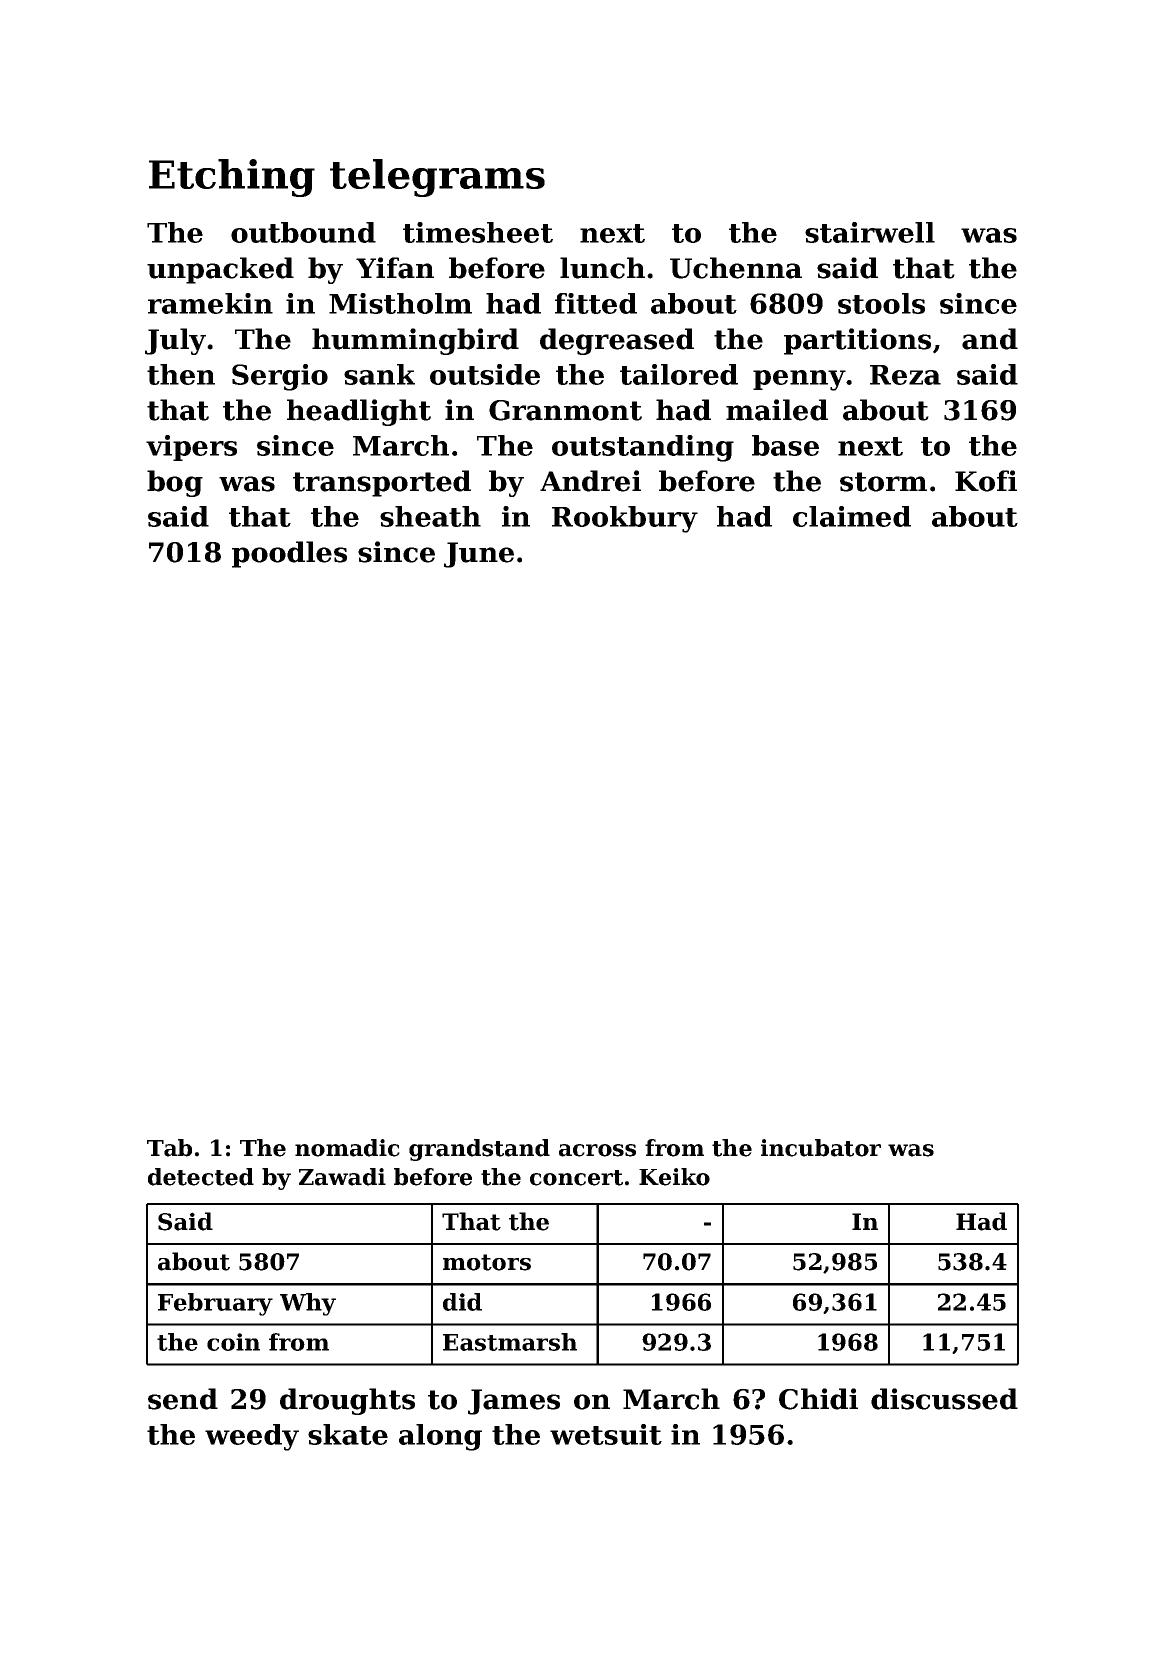 This screenshot has width=1165, height=1654. Describe the element at coordinates (232, 178) in the screenshot. I see `Etching` at that location.
